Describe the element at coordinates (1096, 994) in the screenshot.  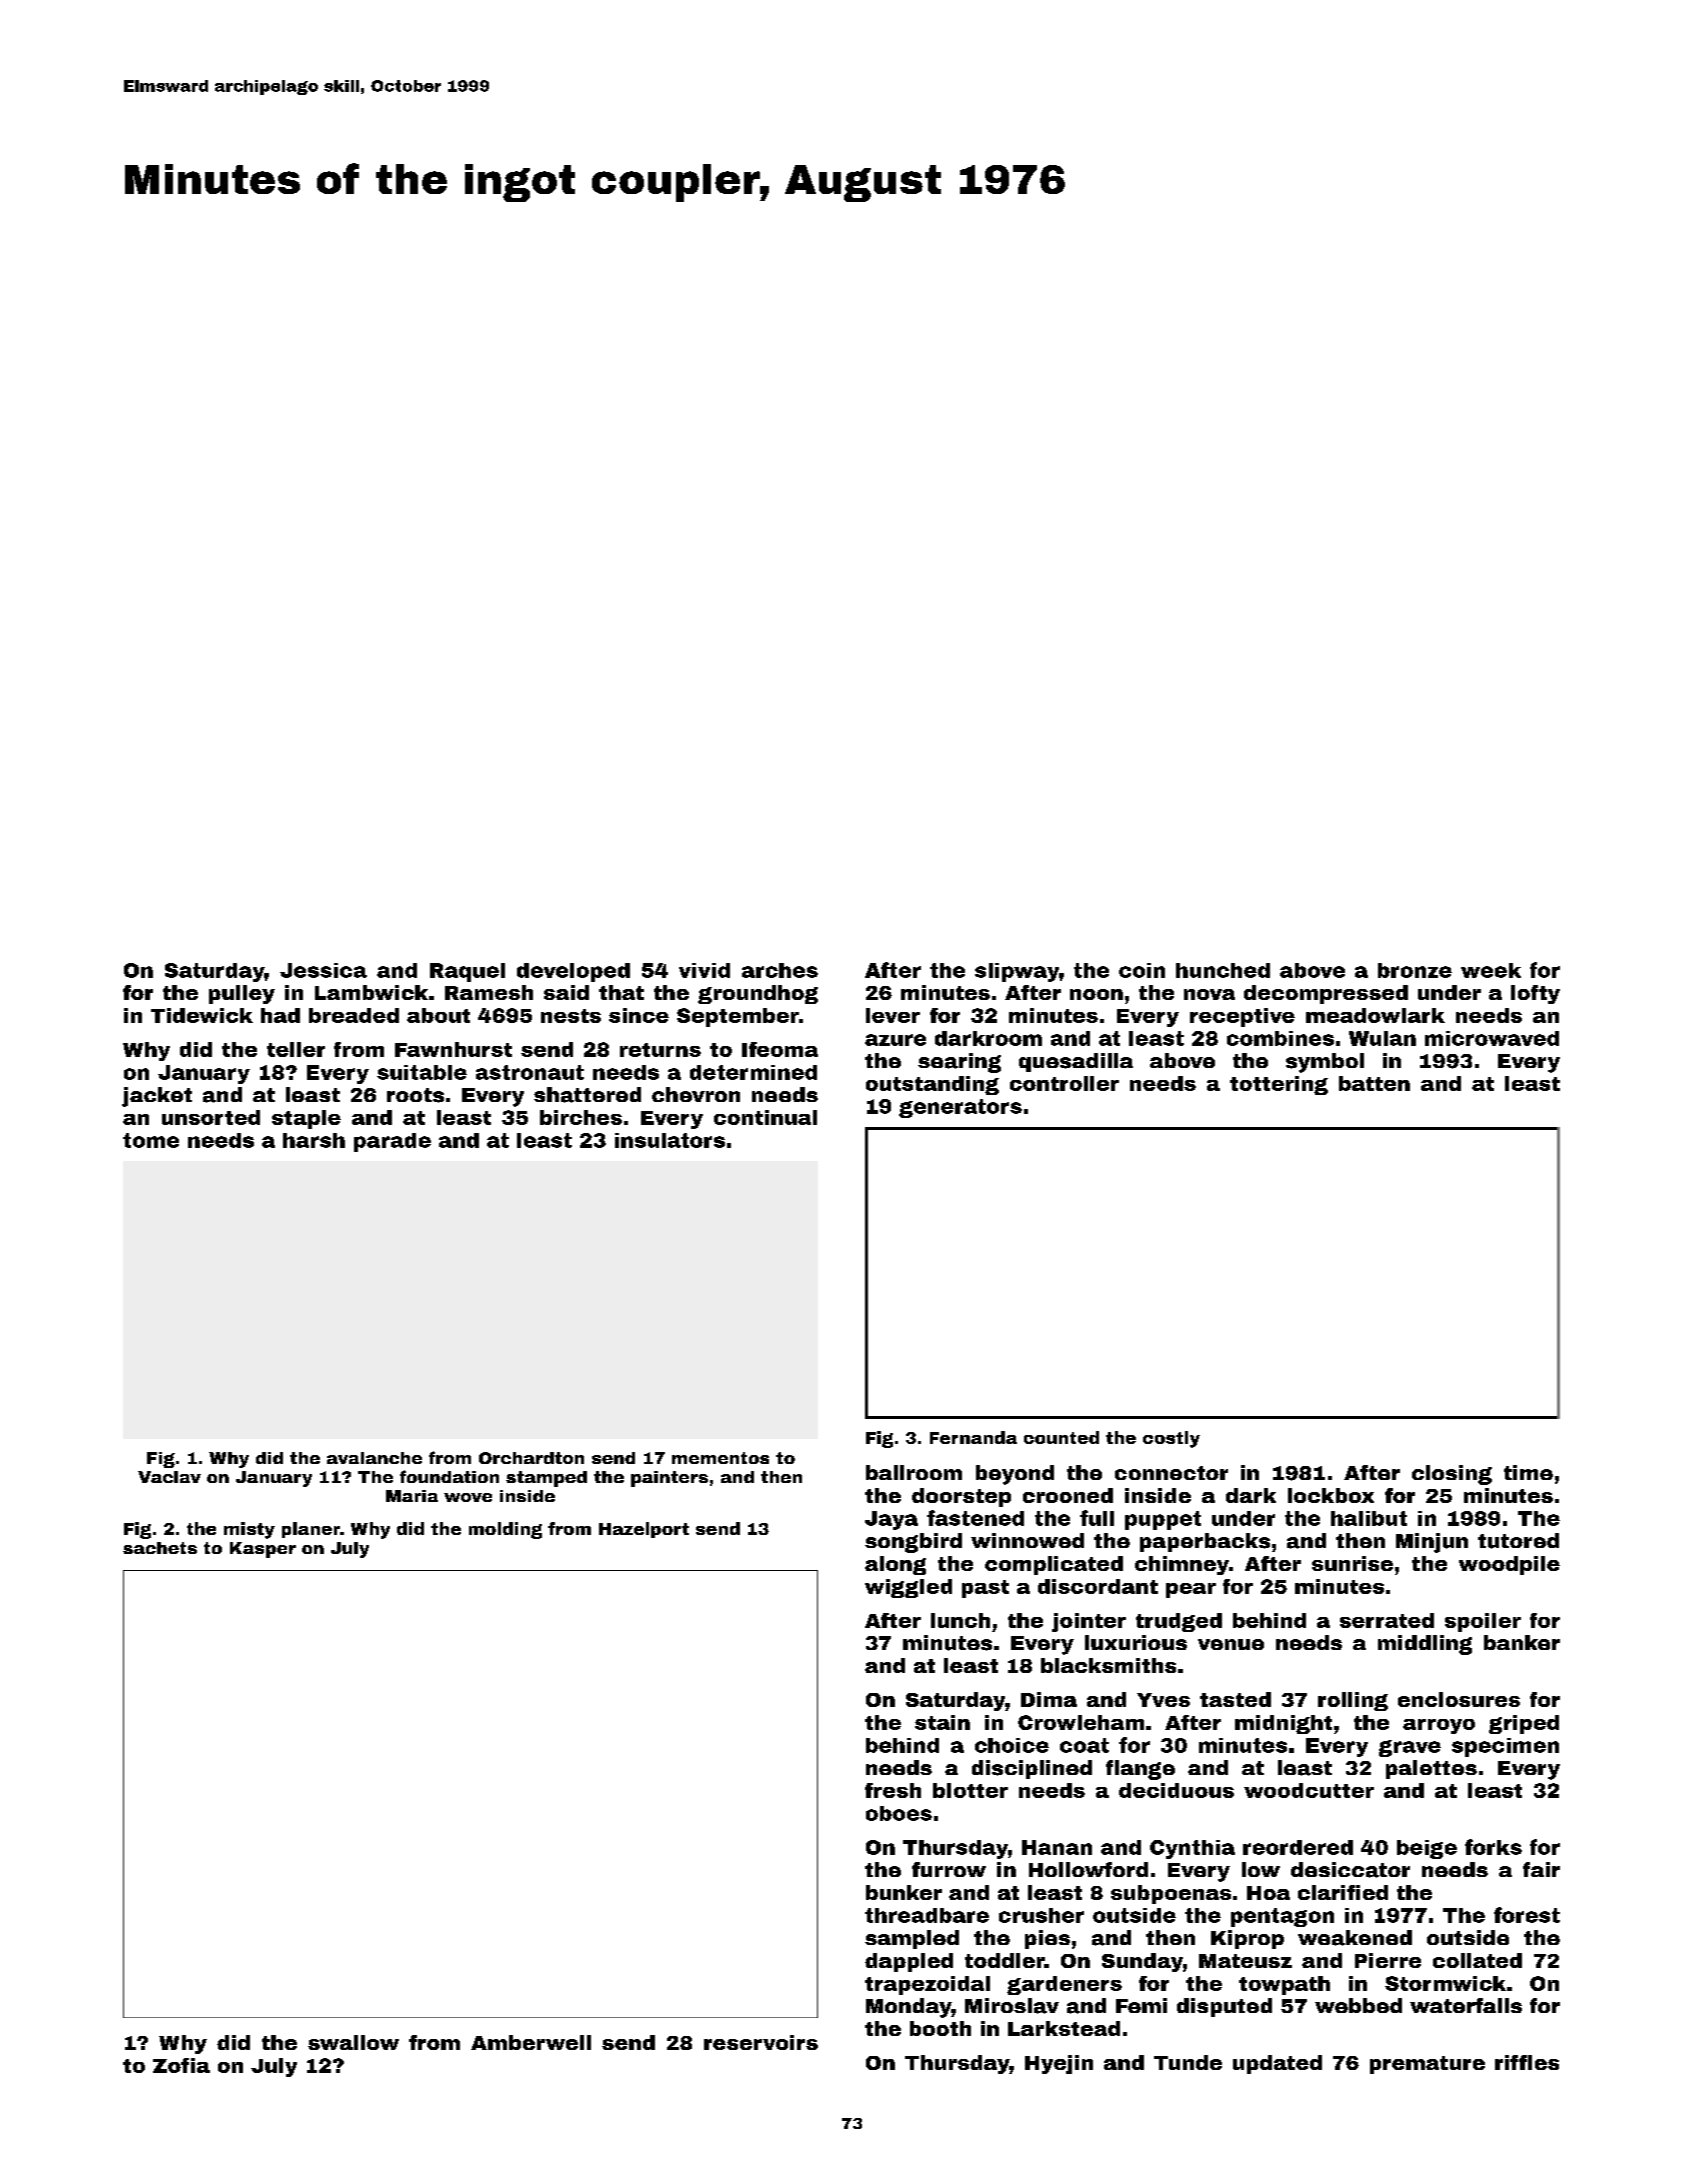
I see `noon` at that location.
